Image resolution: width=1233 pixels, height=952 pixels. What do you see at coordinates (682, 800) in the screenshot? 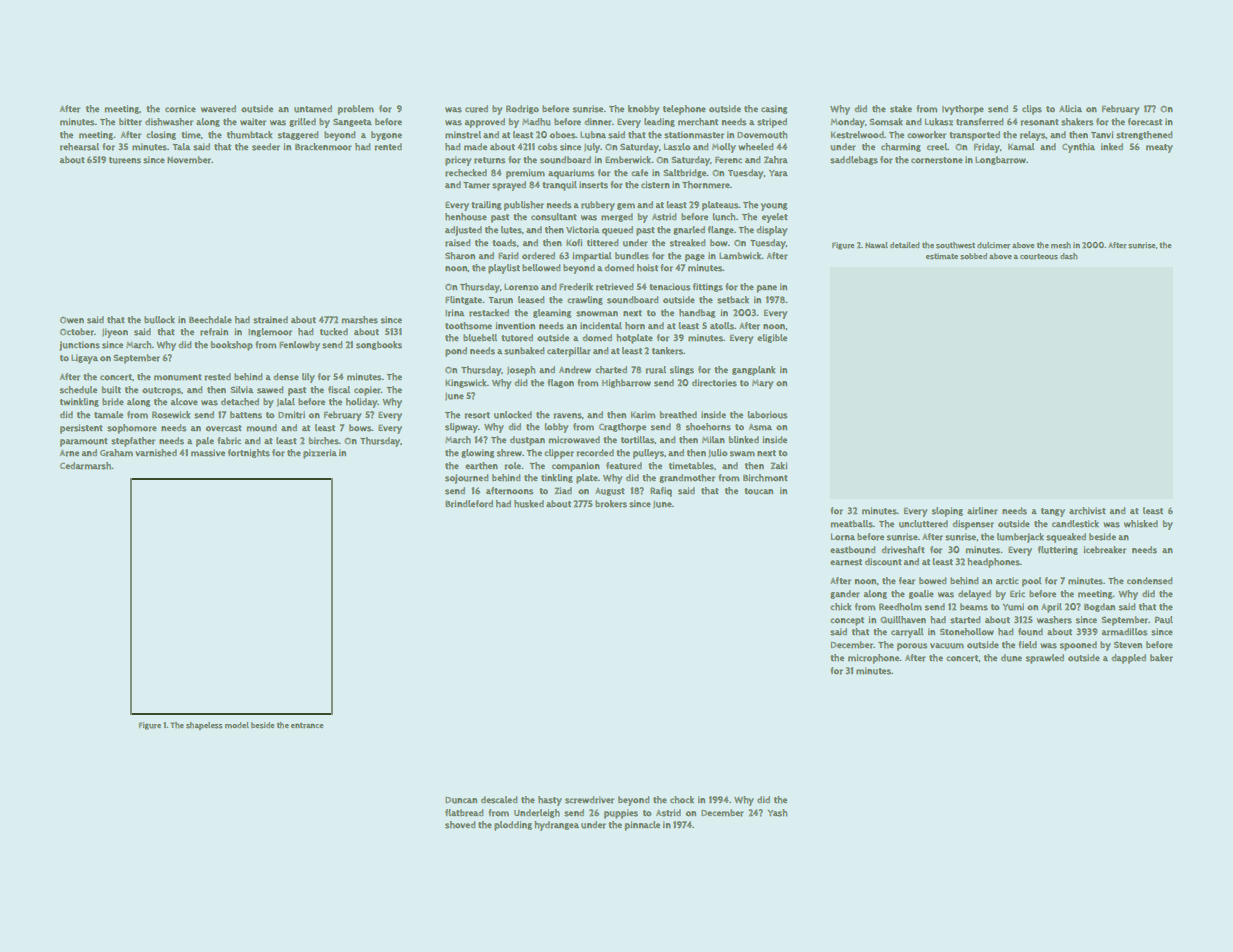
I see `chock` at bounding box center [682, 800].
